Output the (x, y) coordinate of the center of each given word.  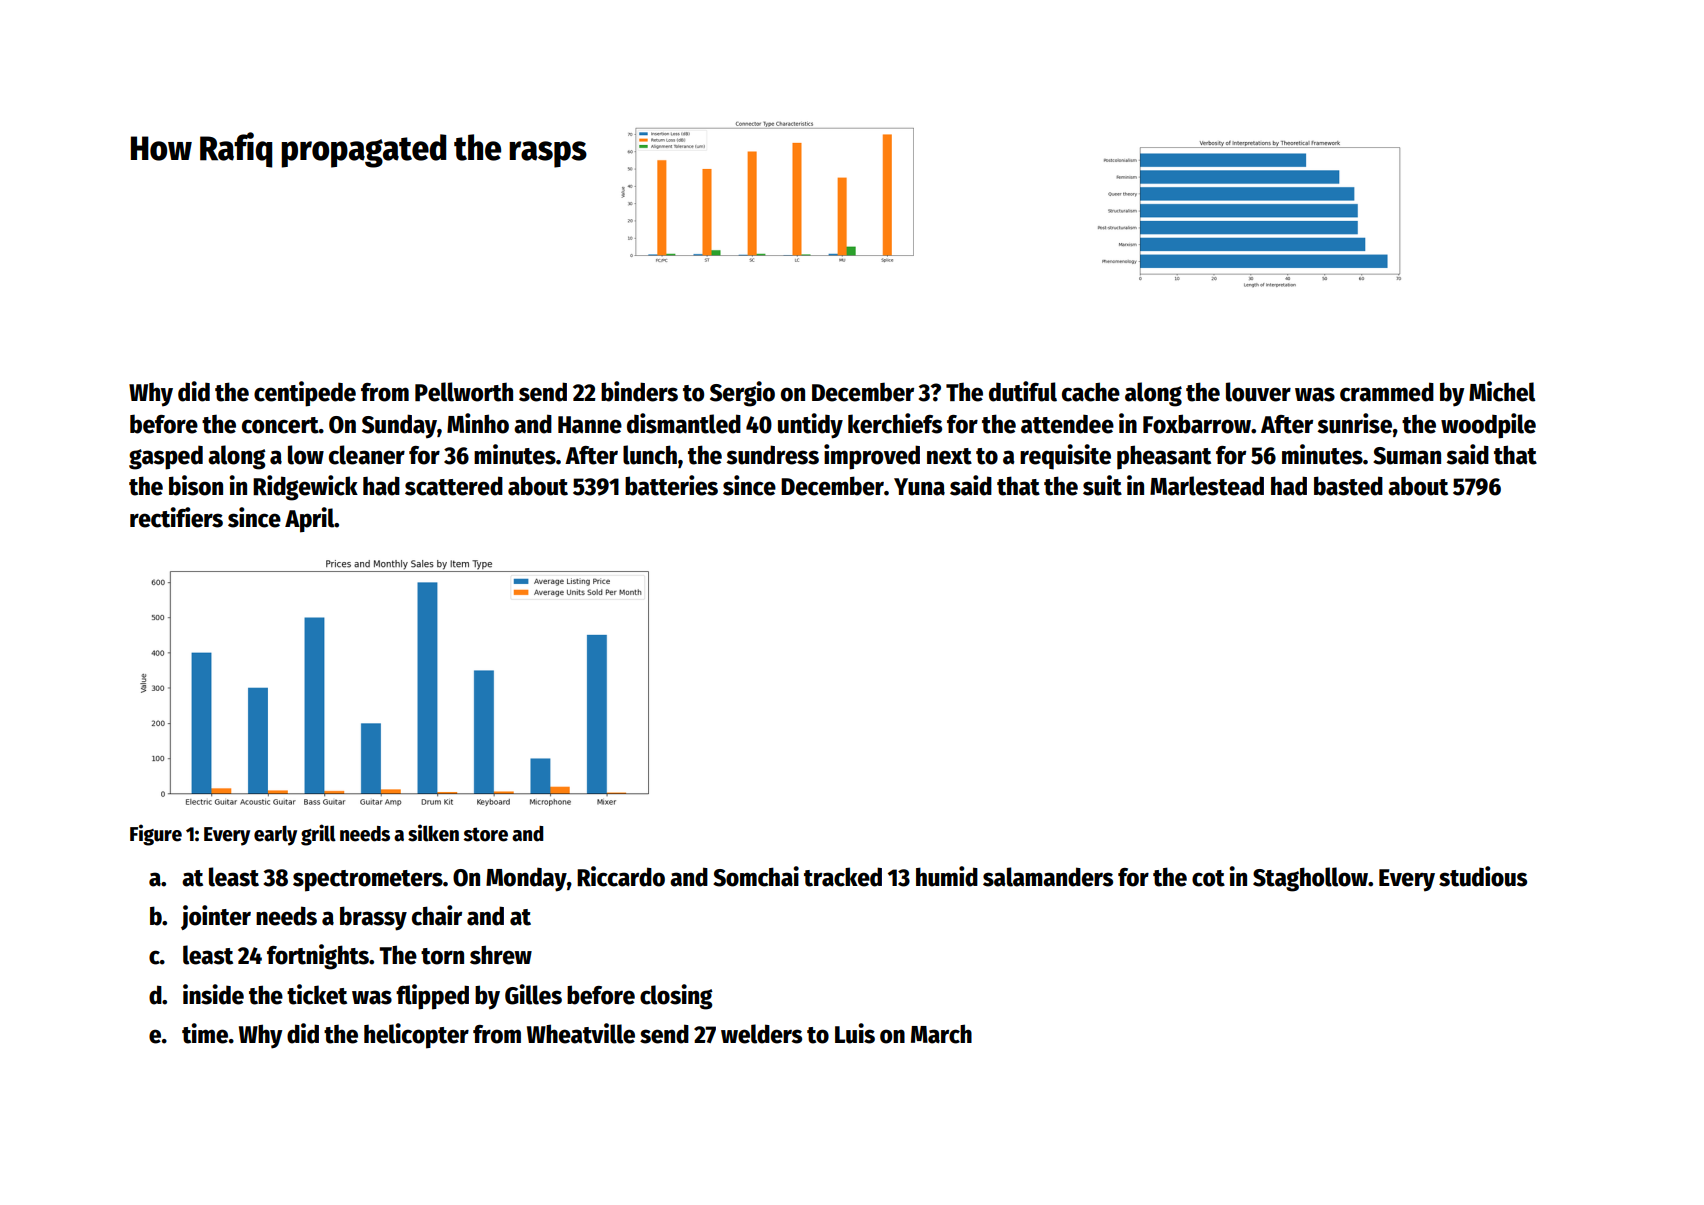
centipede (305, 394)
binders (639, 391)
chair (437, 915)
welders (761, 1034)
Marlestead (1207, 486)
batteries (671, 485)
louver (1258, 392)
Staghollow (1310, 879)
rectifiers (176, 517)
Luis (855, 1033)
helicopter (416, 1036)
